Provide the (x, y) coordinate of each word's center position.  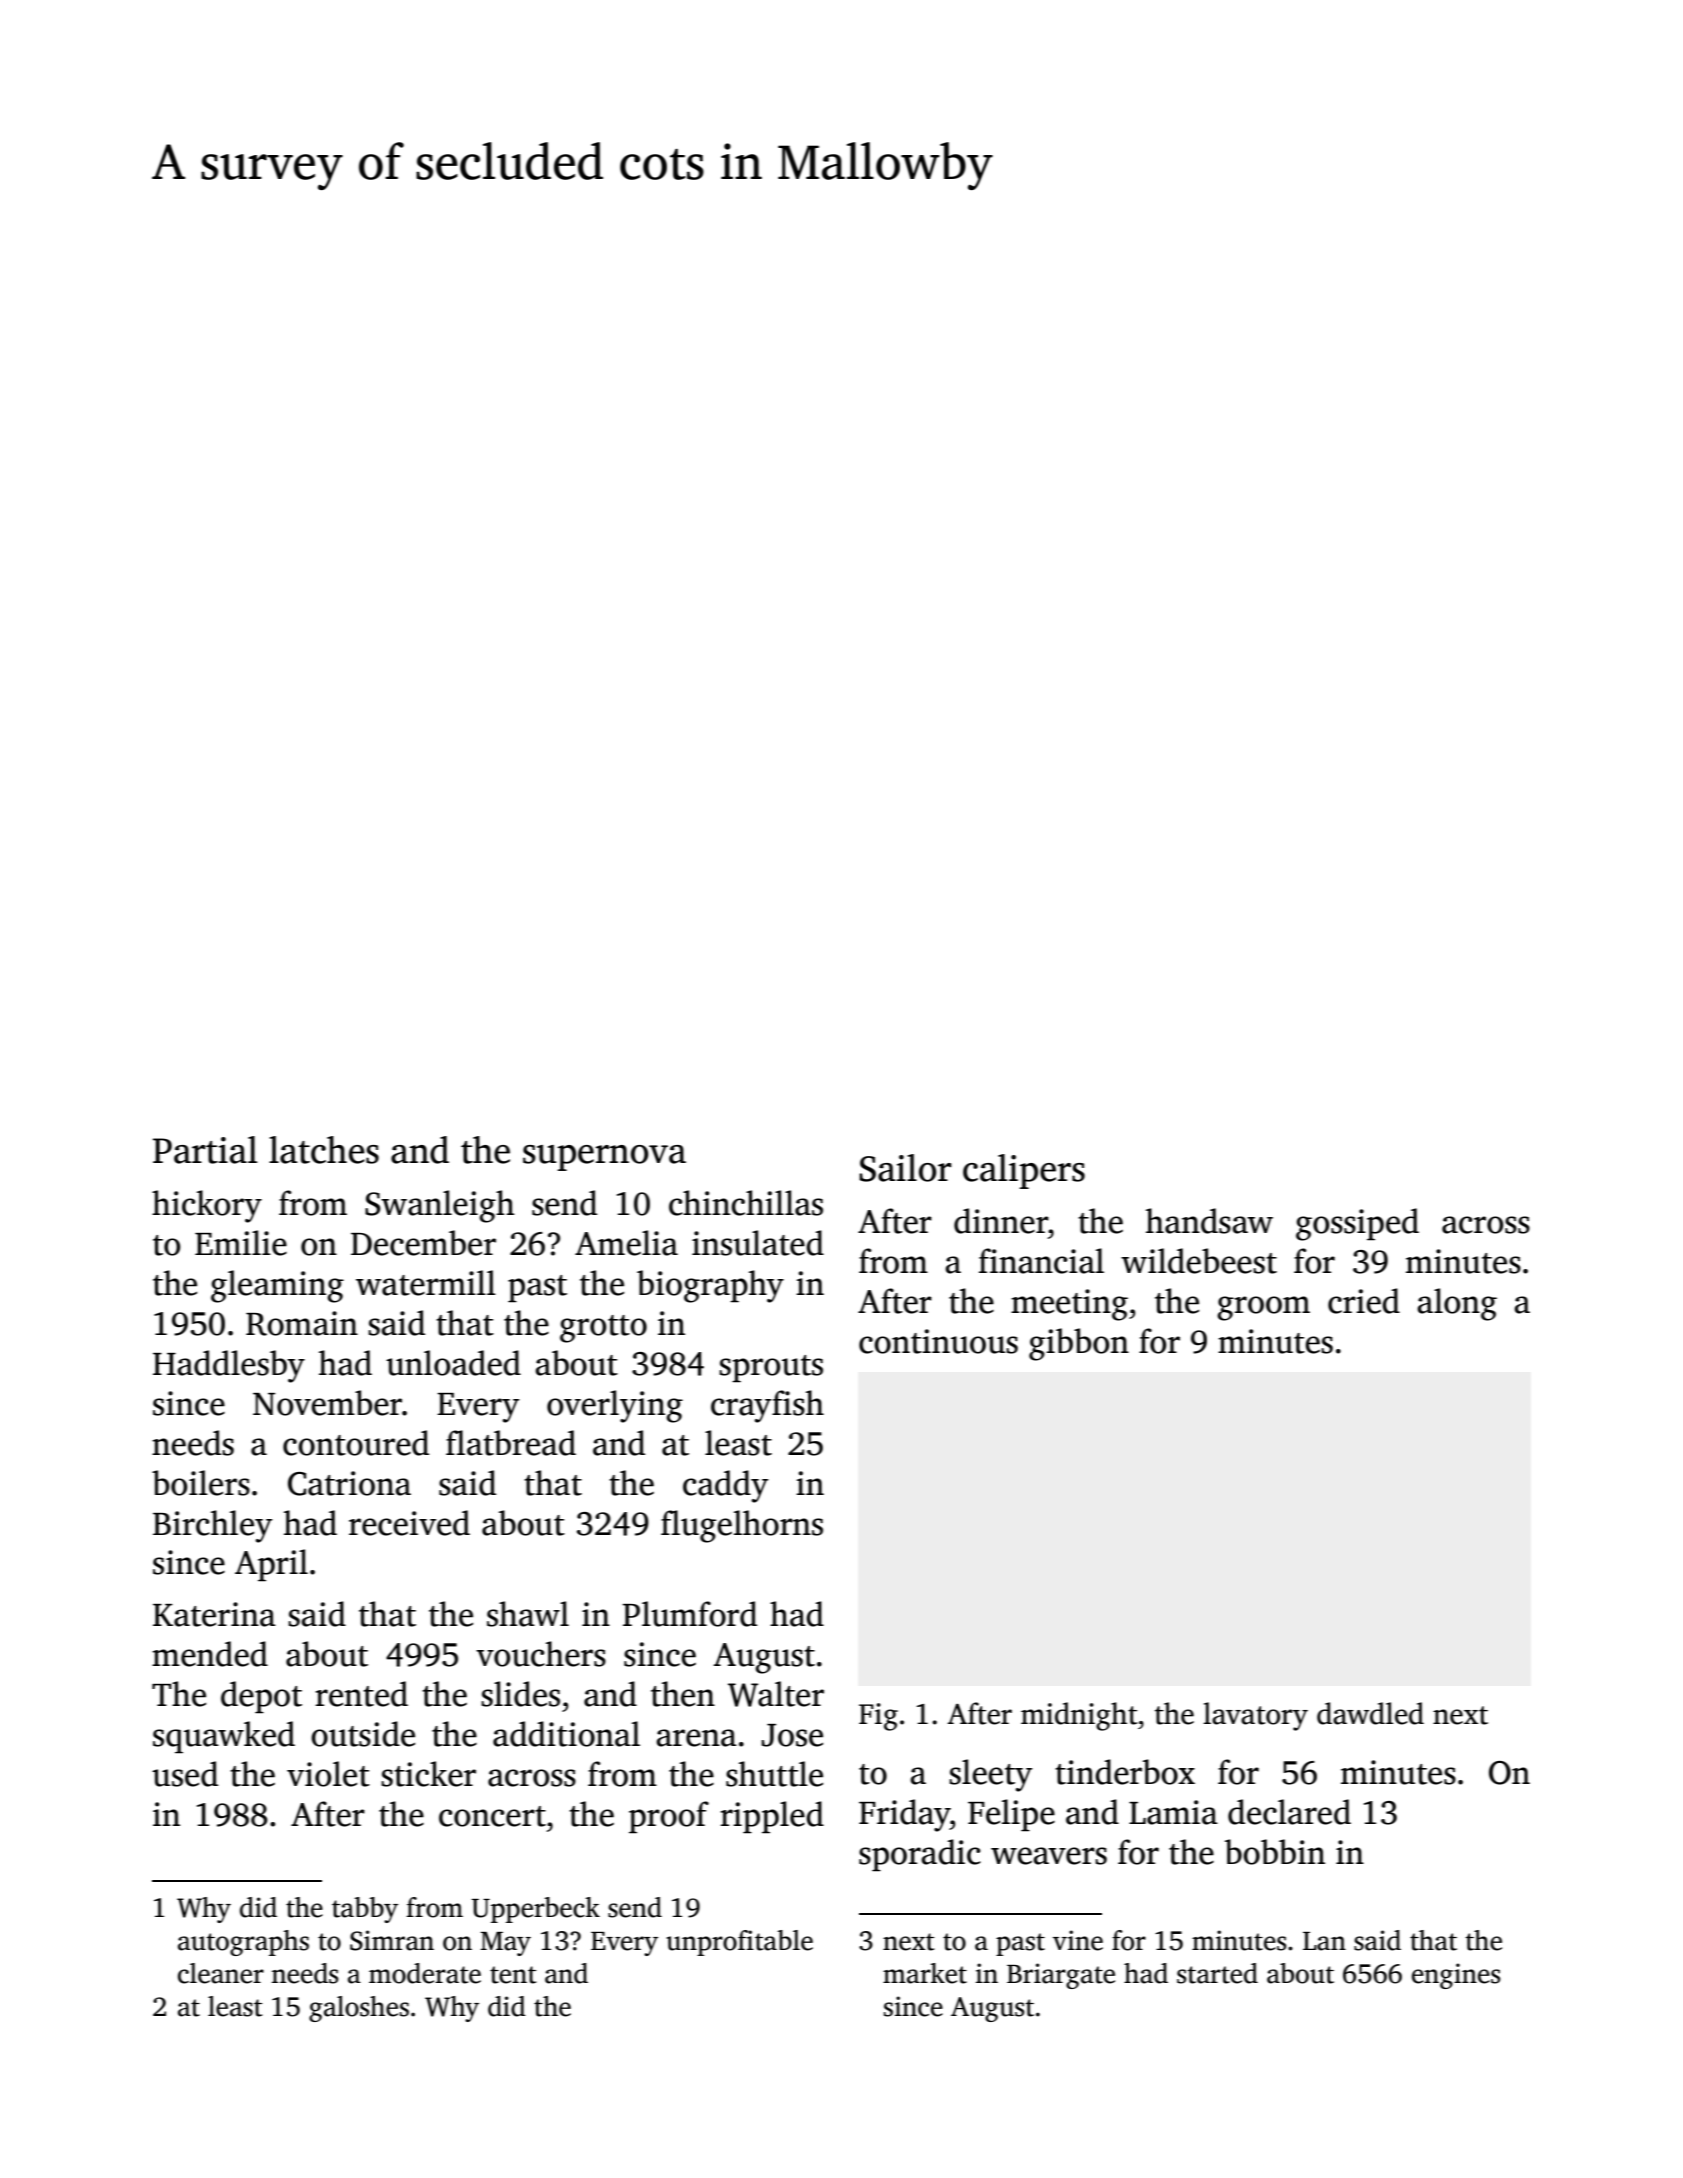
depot (261, 1697)
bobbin (1275, 1852)
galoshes (359, 2009)
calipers (1024, 1171)
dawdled (1370, 1713)
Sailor (905, 1168)
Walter (776, 1694)
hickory (207, 1206)
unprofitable (739, 1943)
